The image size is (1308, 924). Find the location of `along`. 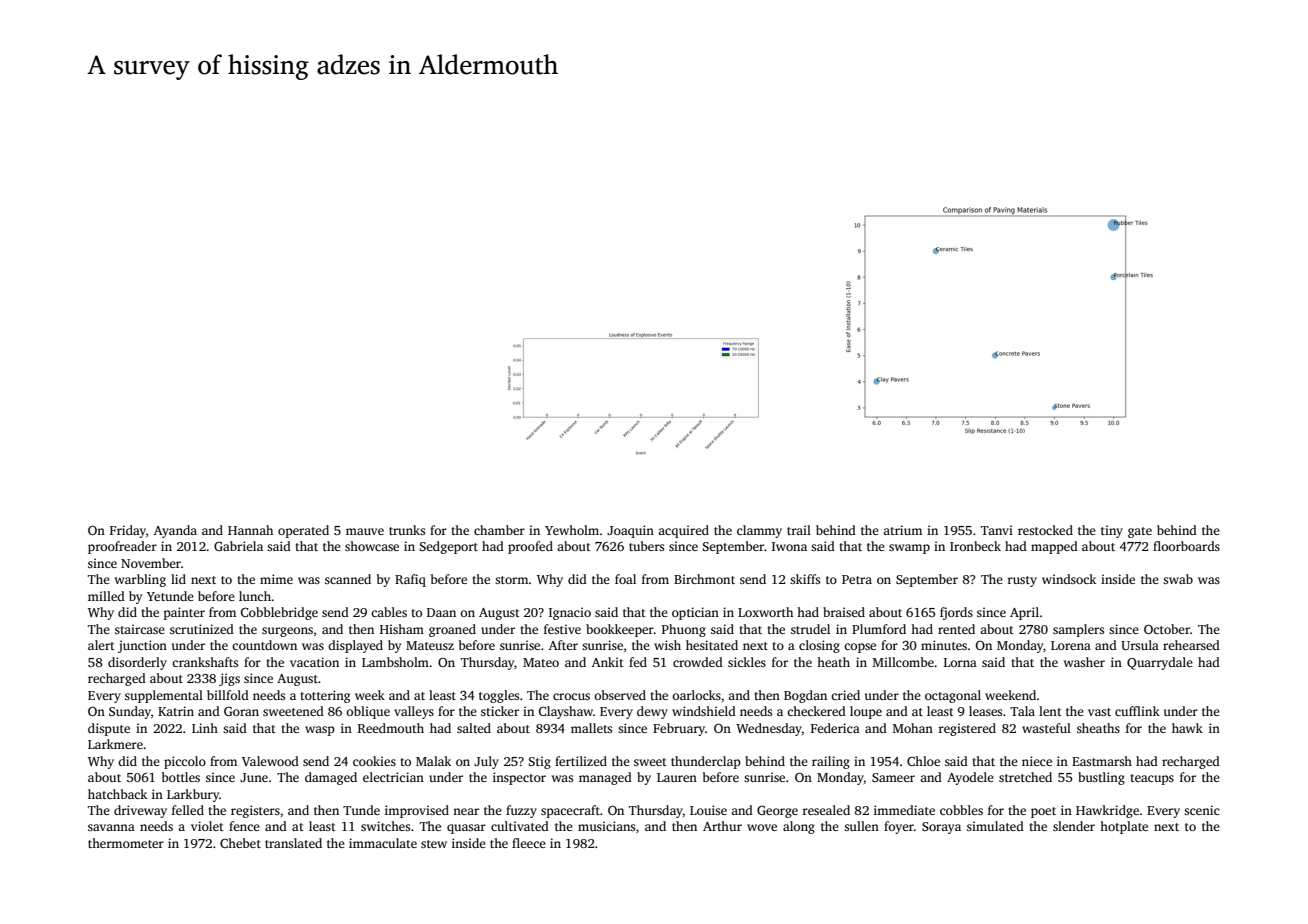

along is located at coordinates (799, 827).
